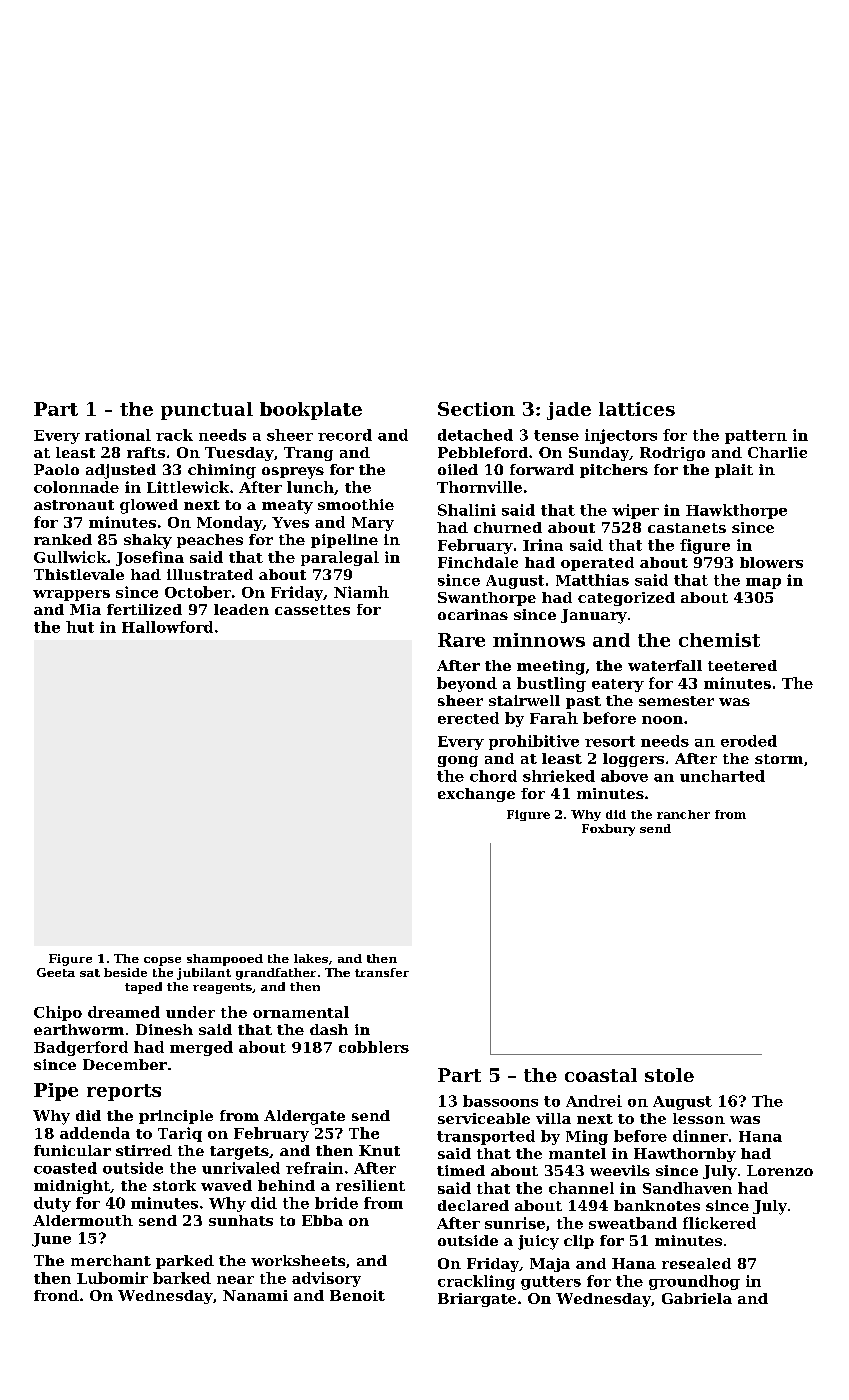 This image has width=849, height=1400. I want to click on erected, so click(468, 718).
